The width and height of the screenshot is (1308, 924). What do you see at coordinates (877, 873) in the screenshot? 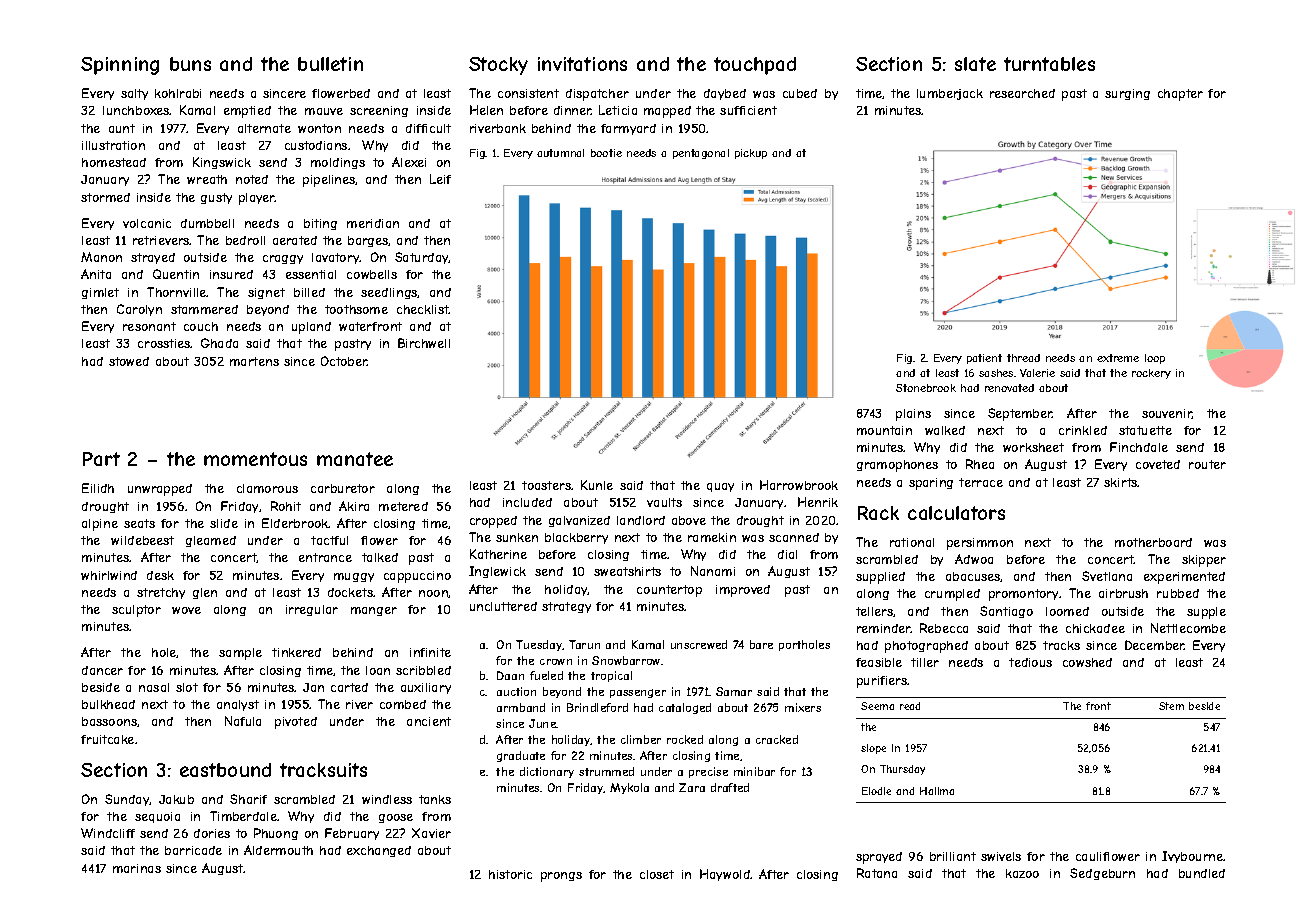
I see `Ratana` at bounding box center [877, 873].
